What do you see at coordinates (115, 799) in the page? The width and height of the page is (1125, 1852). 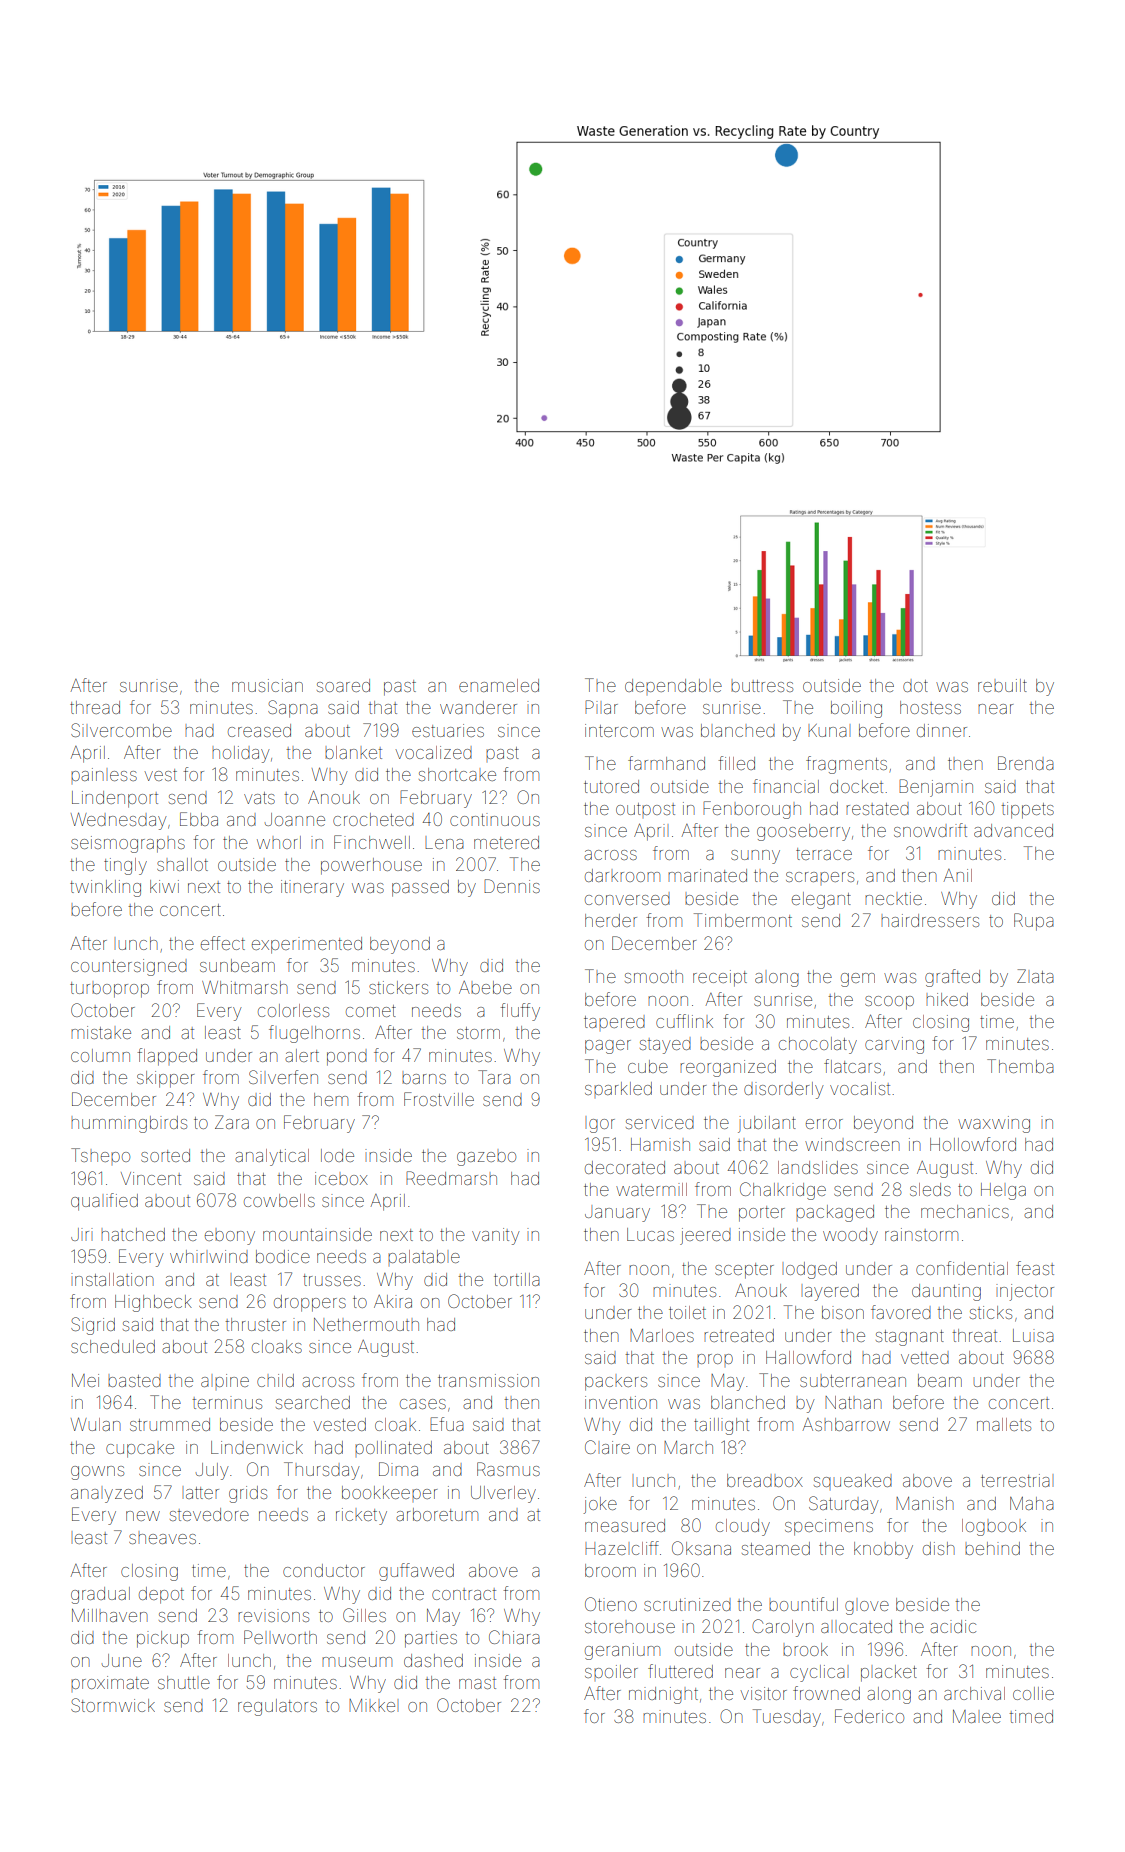 I see `Lindenport` at bounding box center [115, 799].
